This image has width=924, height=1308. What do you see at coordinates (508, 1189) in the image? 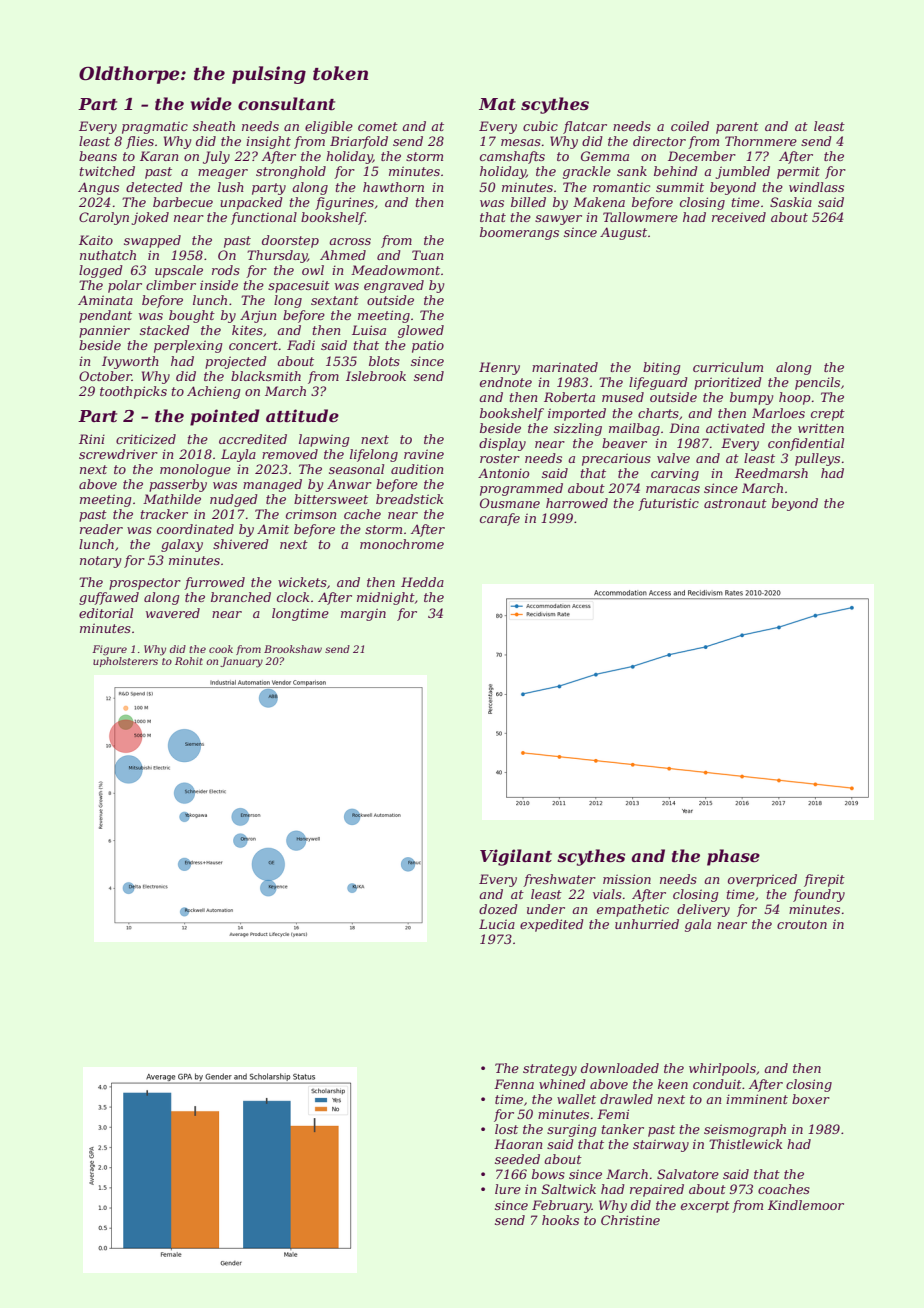
I see `lure` at bounding box center [508, 1189].
